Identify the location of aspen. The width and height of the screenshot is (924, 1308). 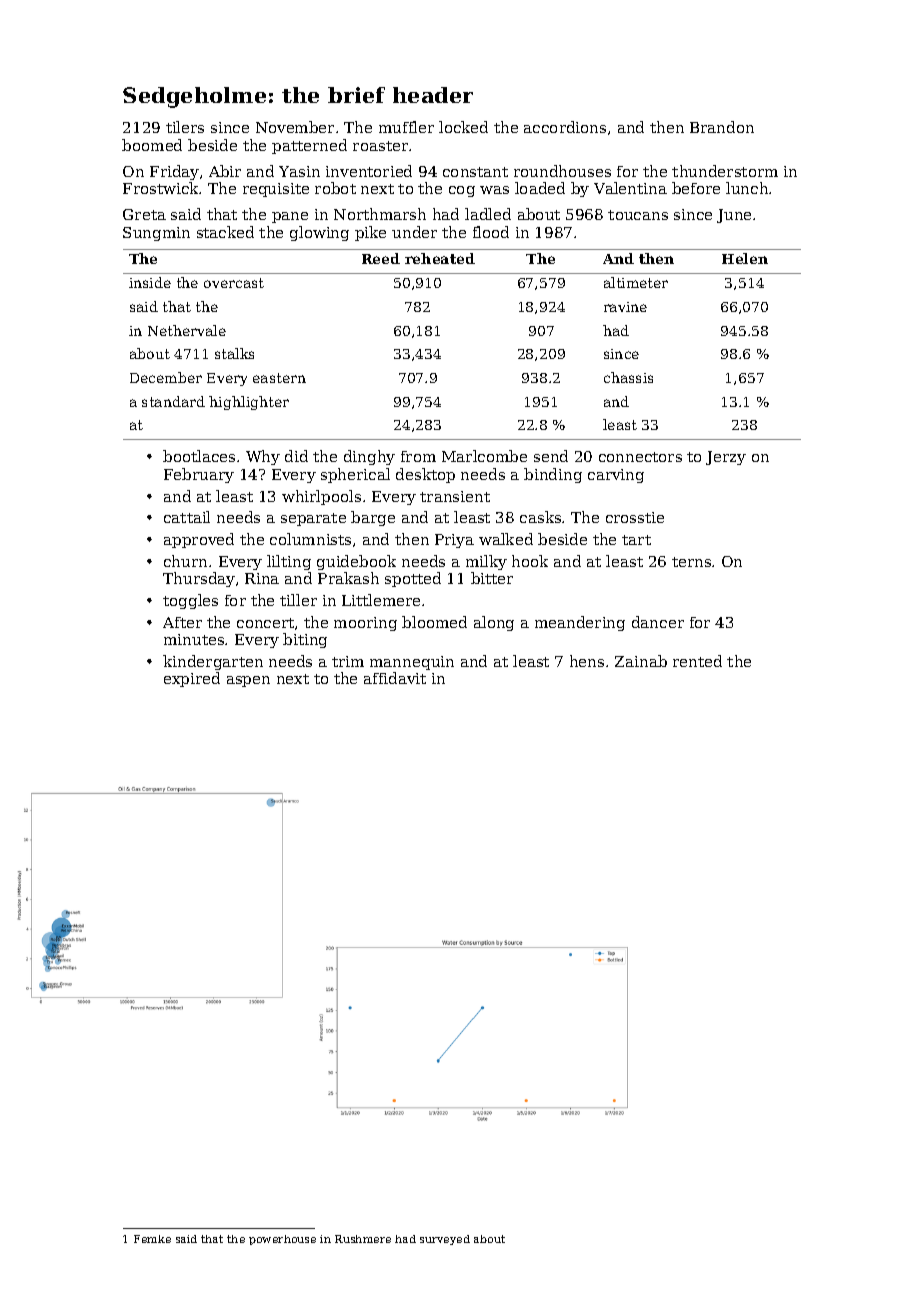
(248, 681).
